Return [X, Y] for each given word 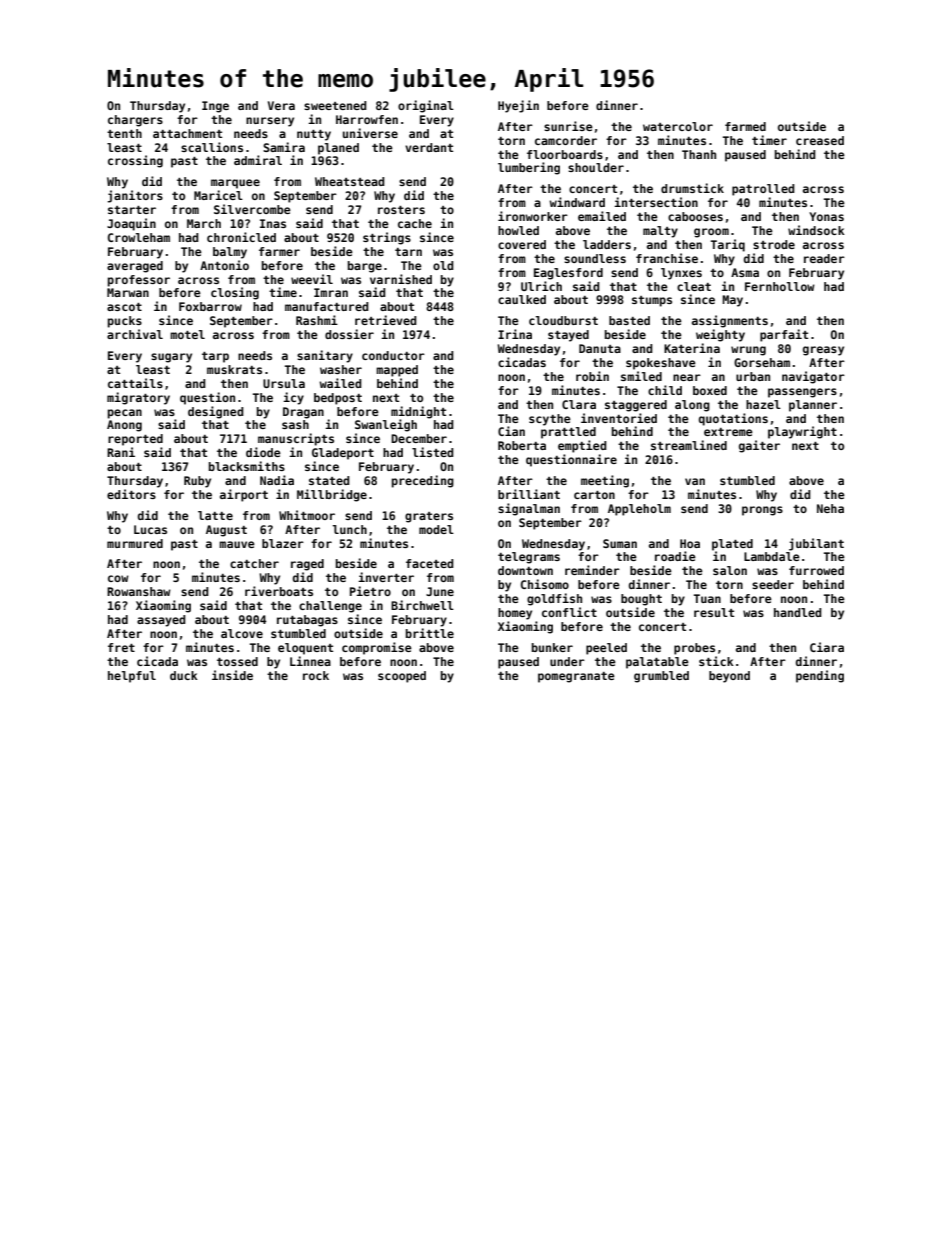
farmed [745, 126]
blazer [283, 543]
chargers [135, 121]
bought [641, 600]
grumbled [661, 677]
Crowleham [139, 237]
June [440, 591]
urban [753, 376]
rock [316, 675]
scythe [550, 420]
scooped [402, 677]
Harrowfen [367, 119]
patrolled [763, 190]
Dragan [303, 413]
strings [387, 238]
